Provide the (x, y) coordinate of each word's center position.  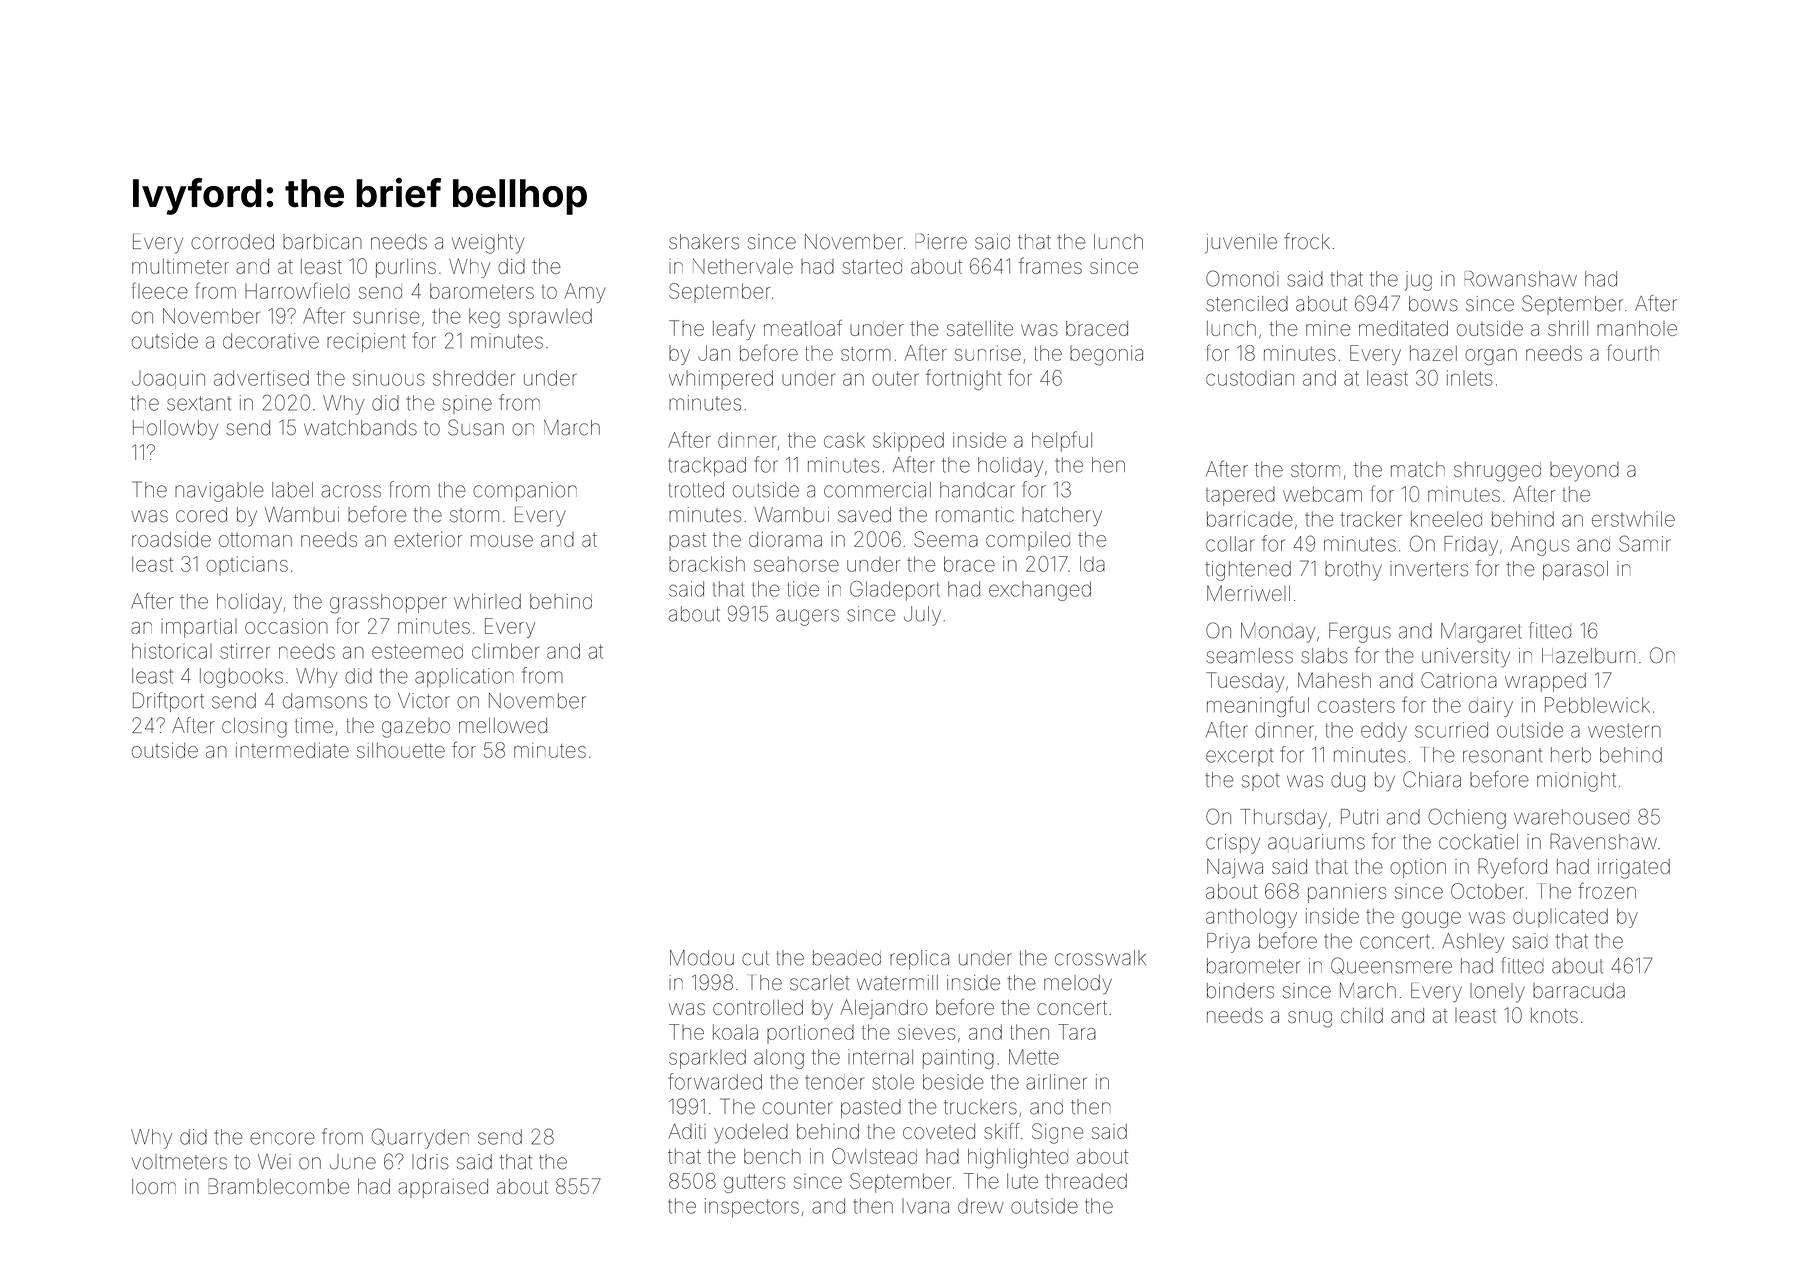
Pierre (941, 241)
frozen (1607, 890)
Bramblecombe (279, 1186)
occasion (286, 626)
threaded (1086, 1181)
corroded (232, 242)
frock (1307, 241)
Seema (946, 539)
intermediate (292, 750)
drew (981, 1206)
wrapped (1545, 682)
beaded (847, 958)
